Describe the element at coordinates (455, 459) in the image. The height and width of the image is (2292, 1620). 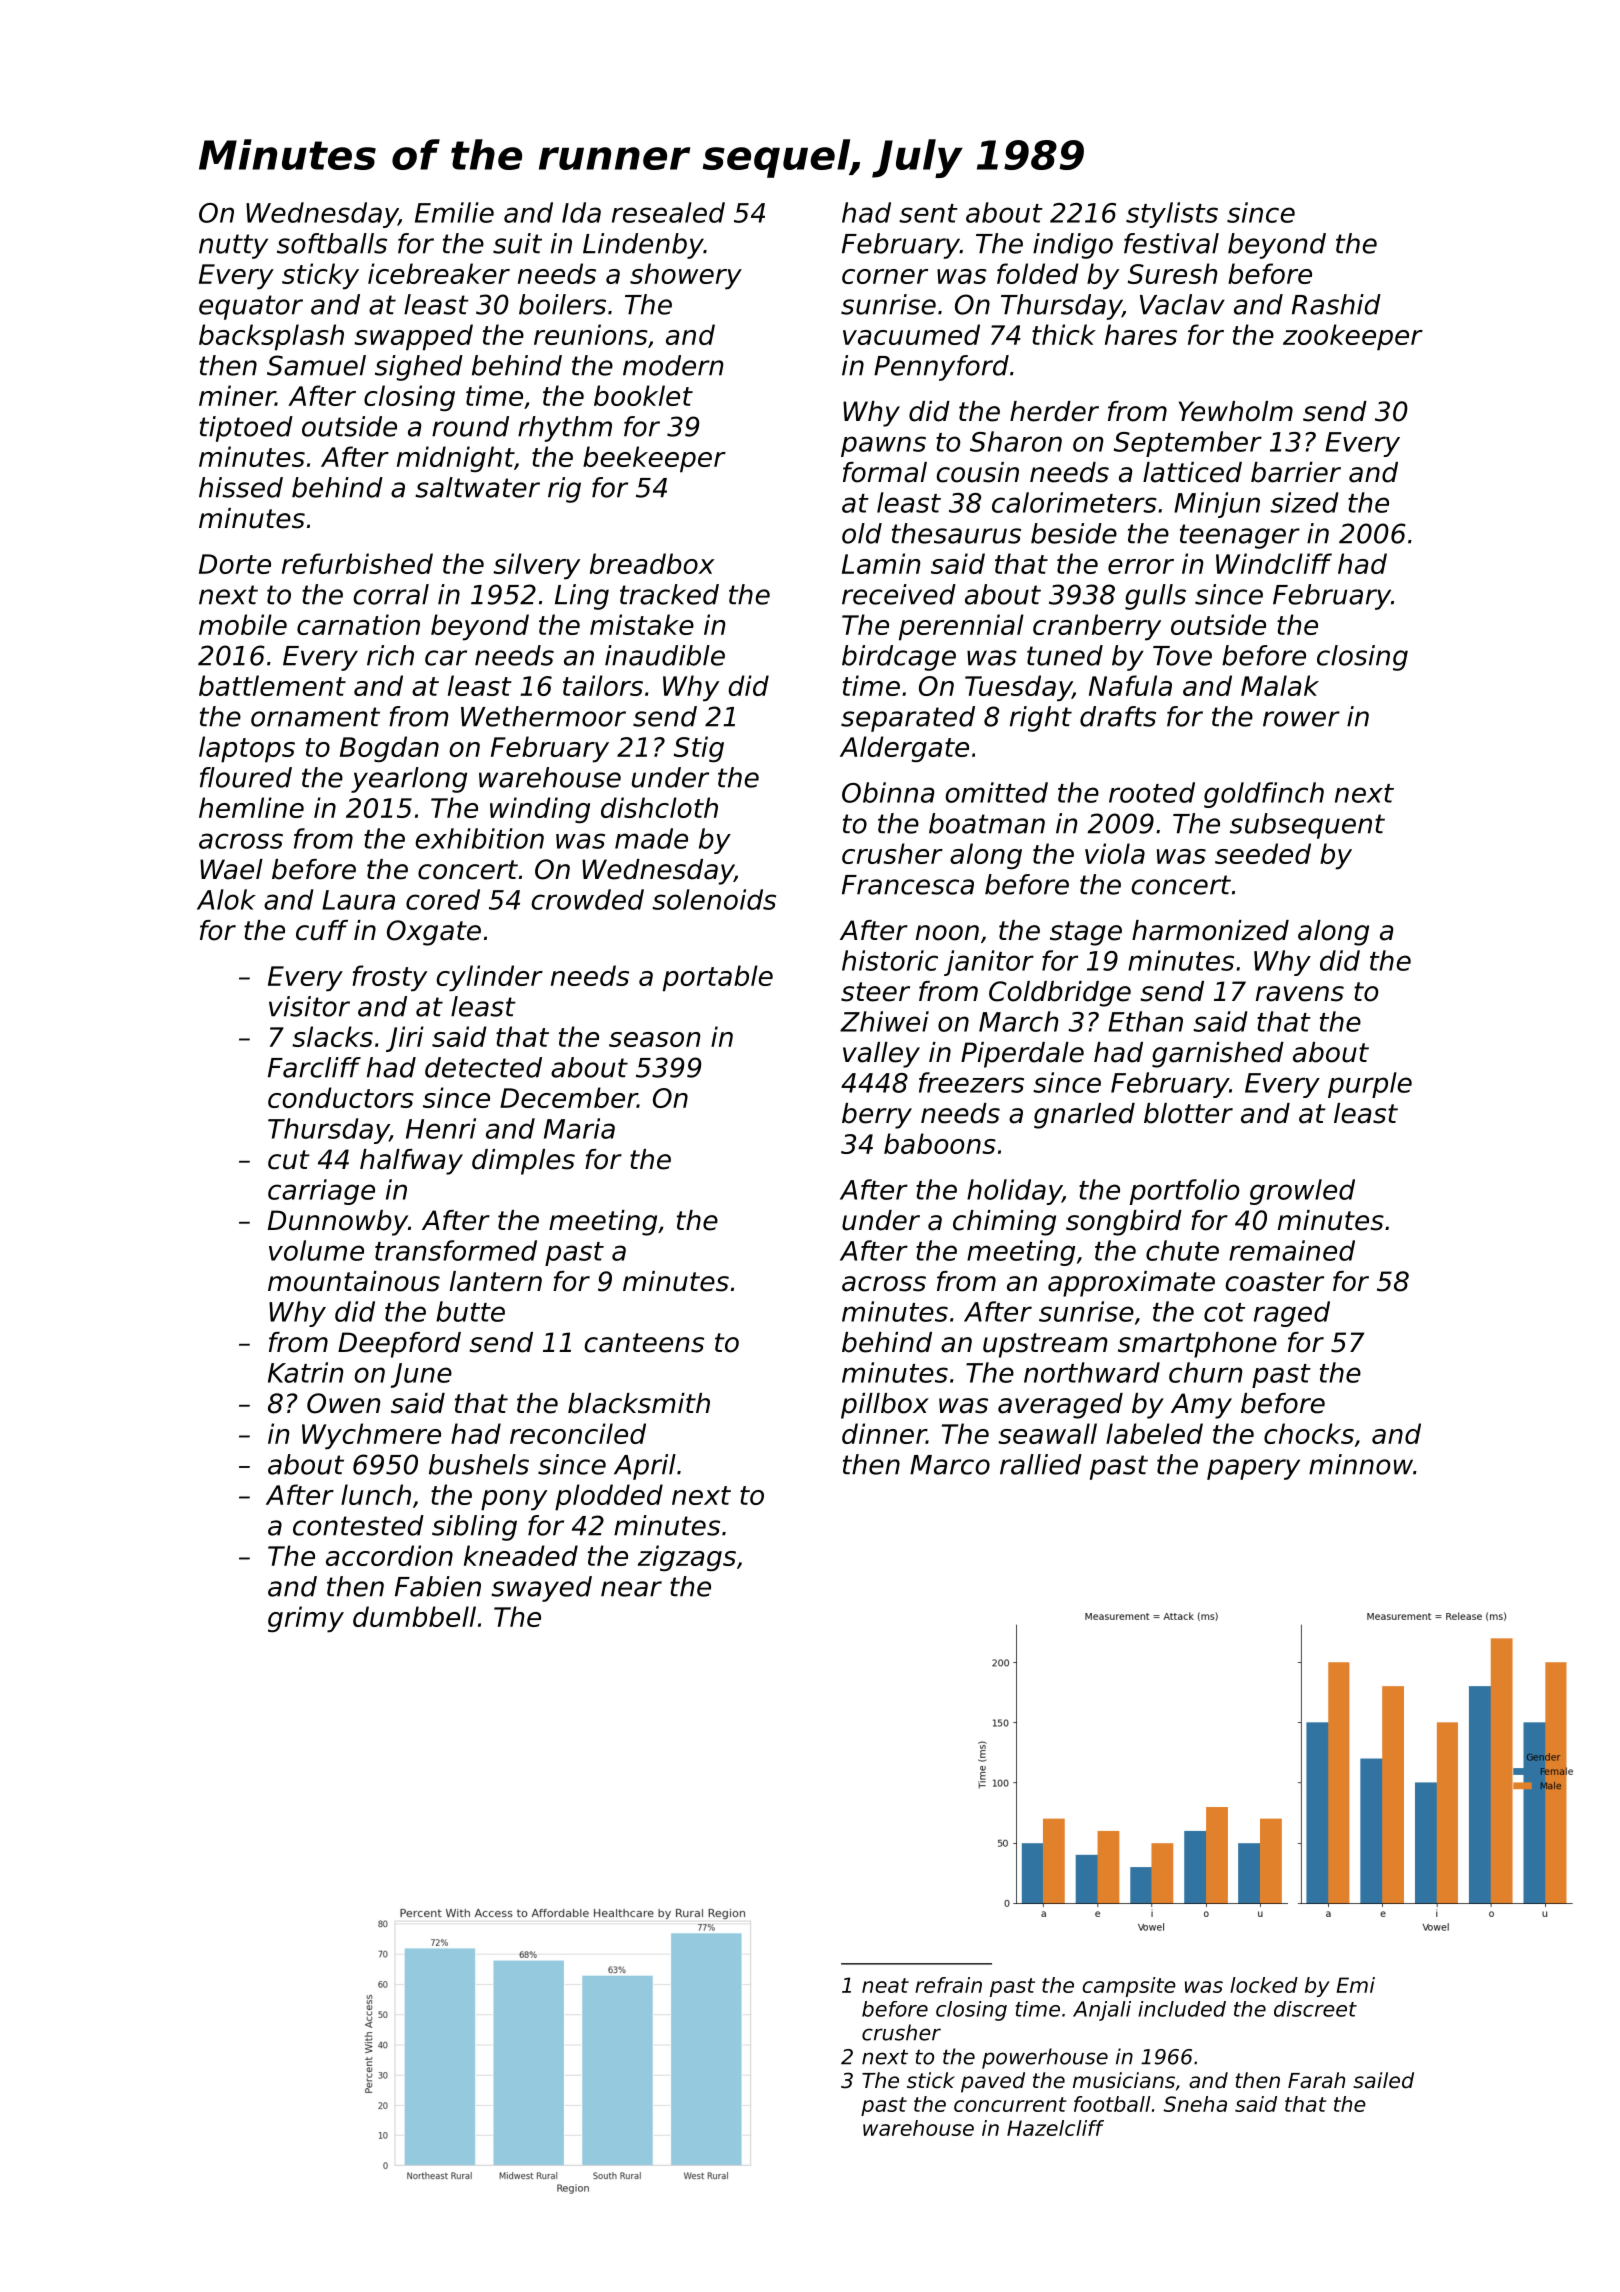
I see `midnight` at that location.
